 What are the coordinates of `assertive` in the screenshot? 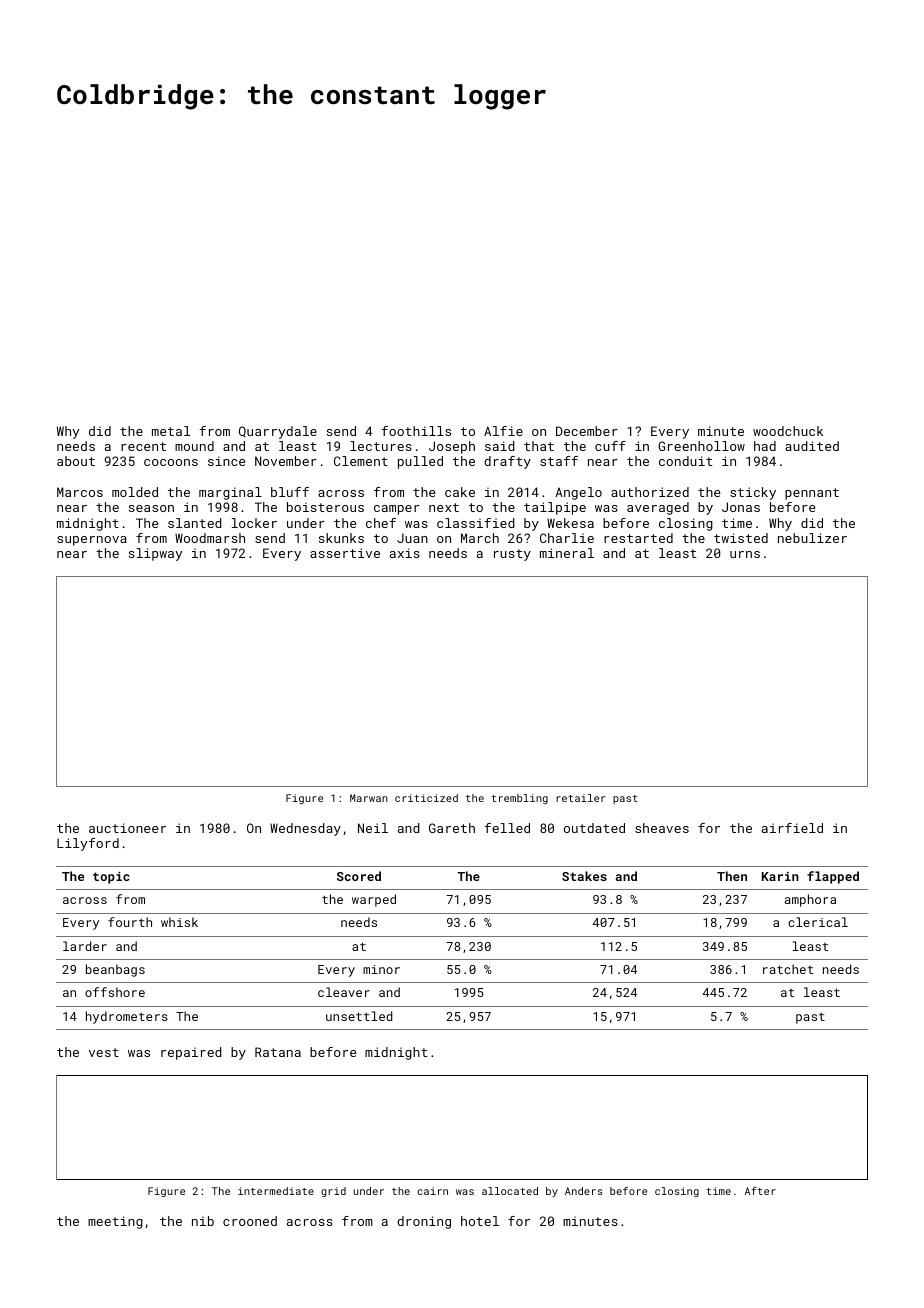 It's located at (345, 553).
